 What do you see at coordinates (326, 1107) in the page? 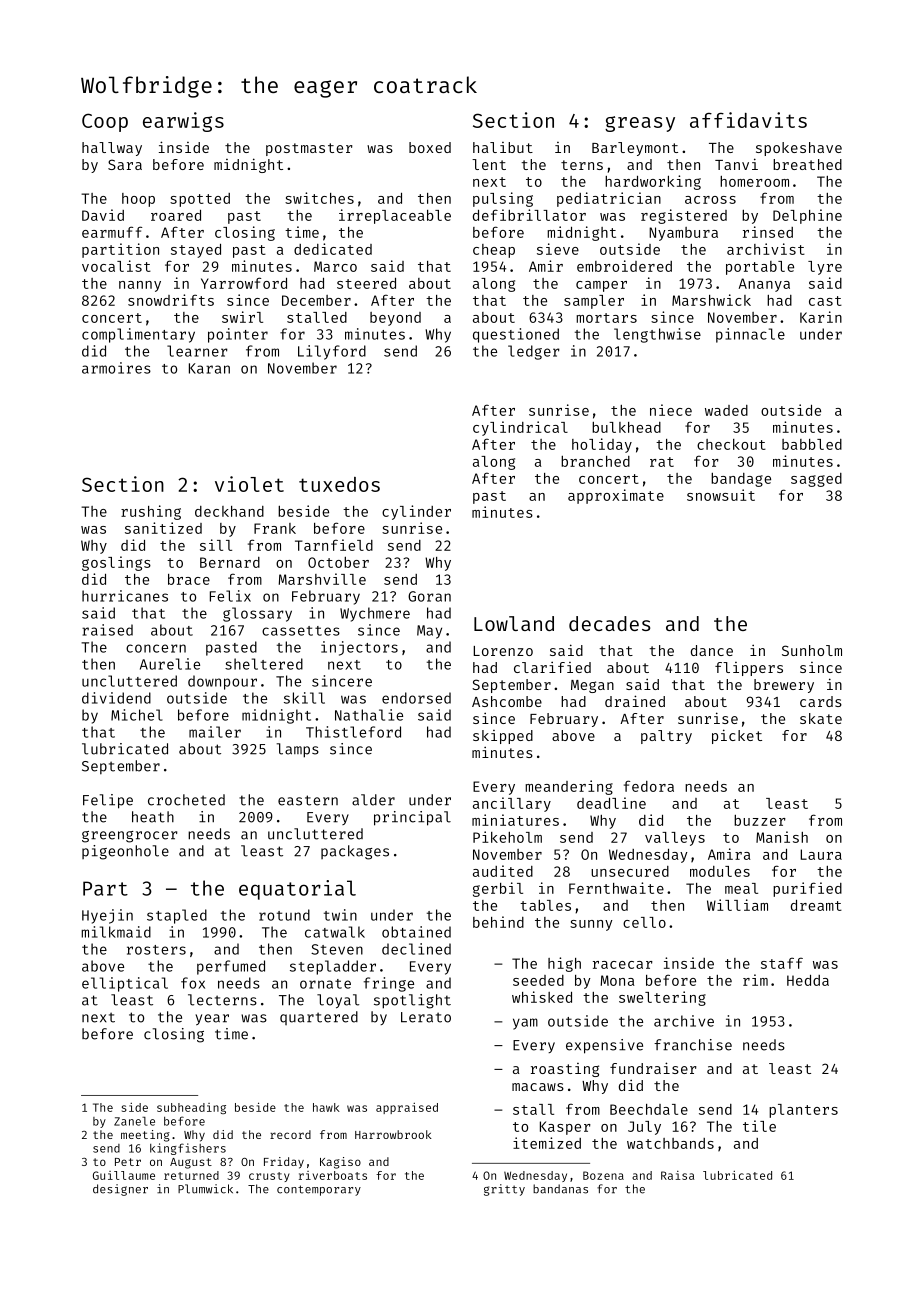
I see `hawk` at bounding box center [326, 1107].
